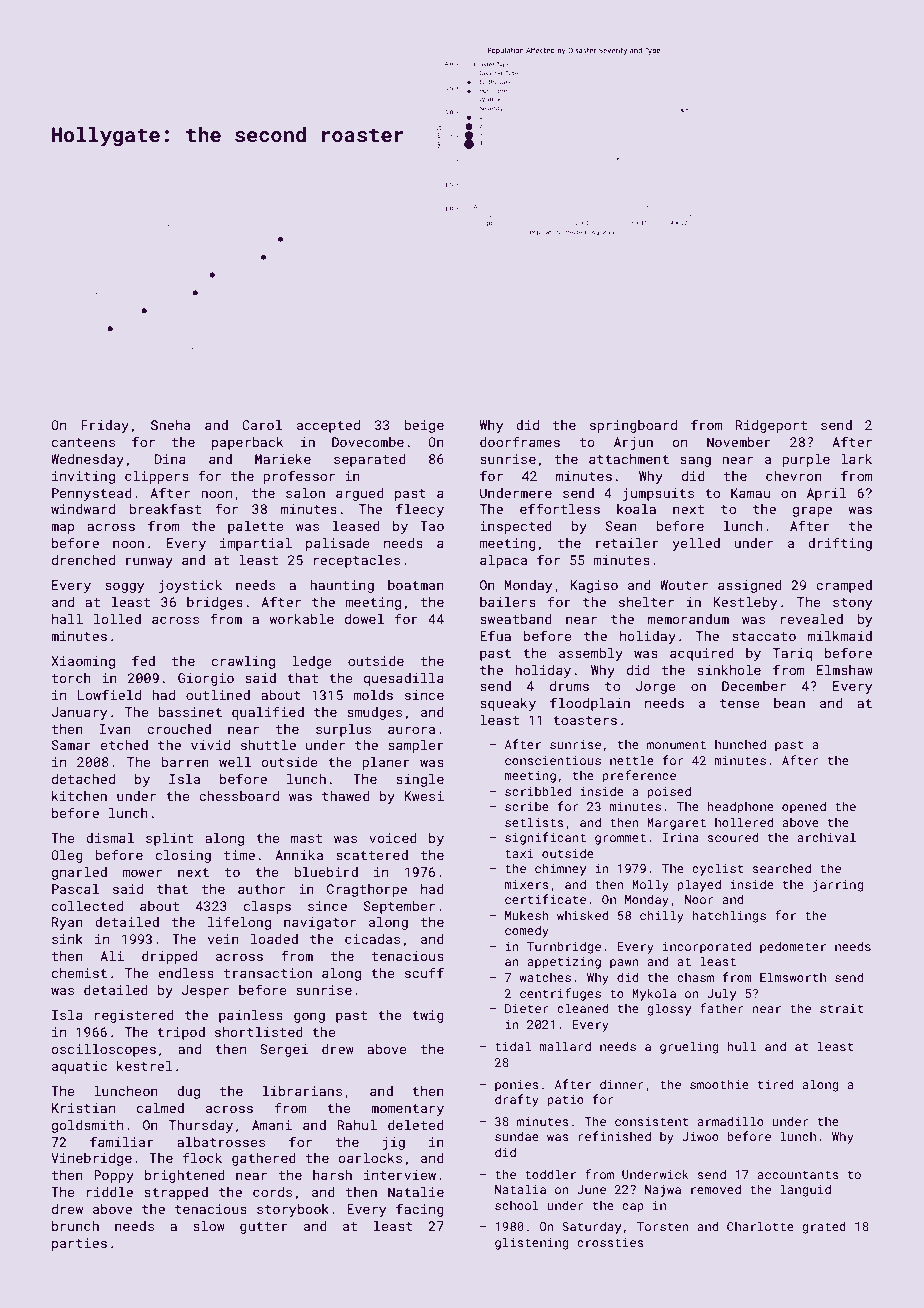 This image has width=924, height=1308. What do you see at coordinates (812, 511) in the image?
I see `grape` at bounding box center [812, 511].
